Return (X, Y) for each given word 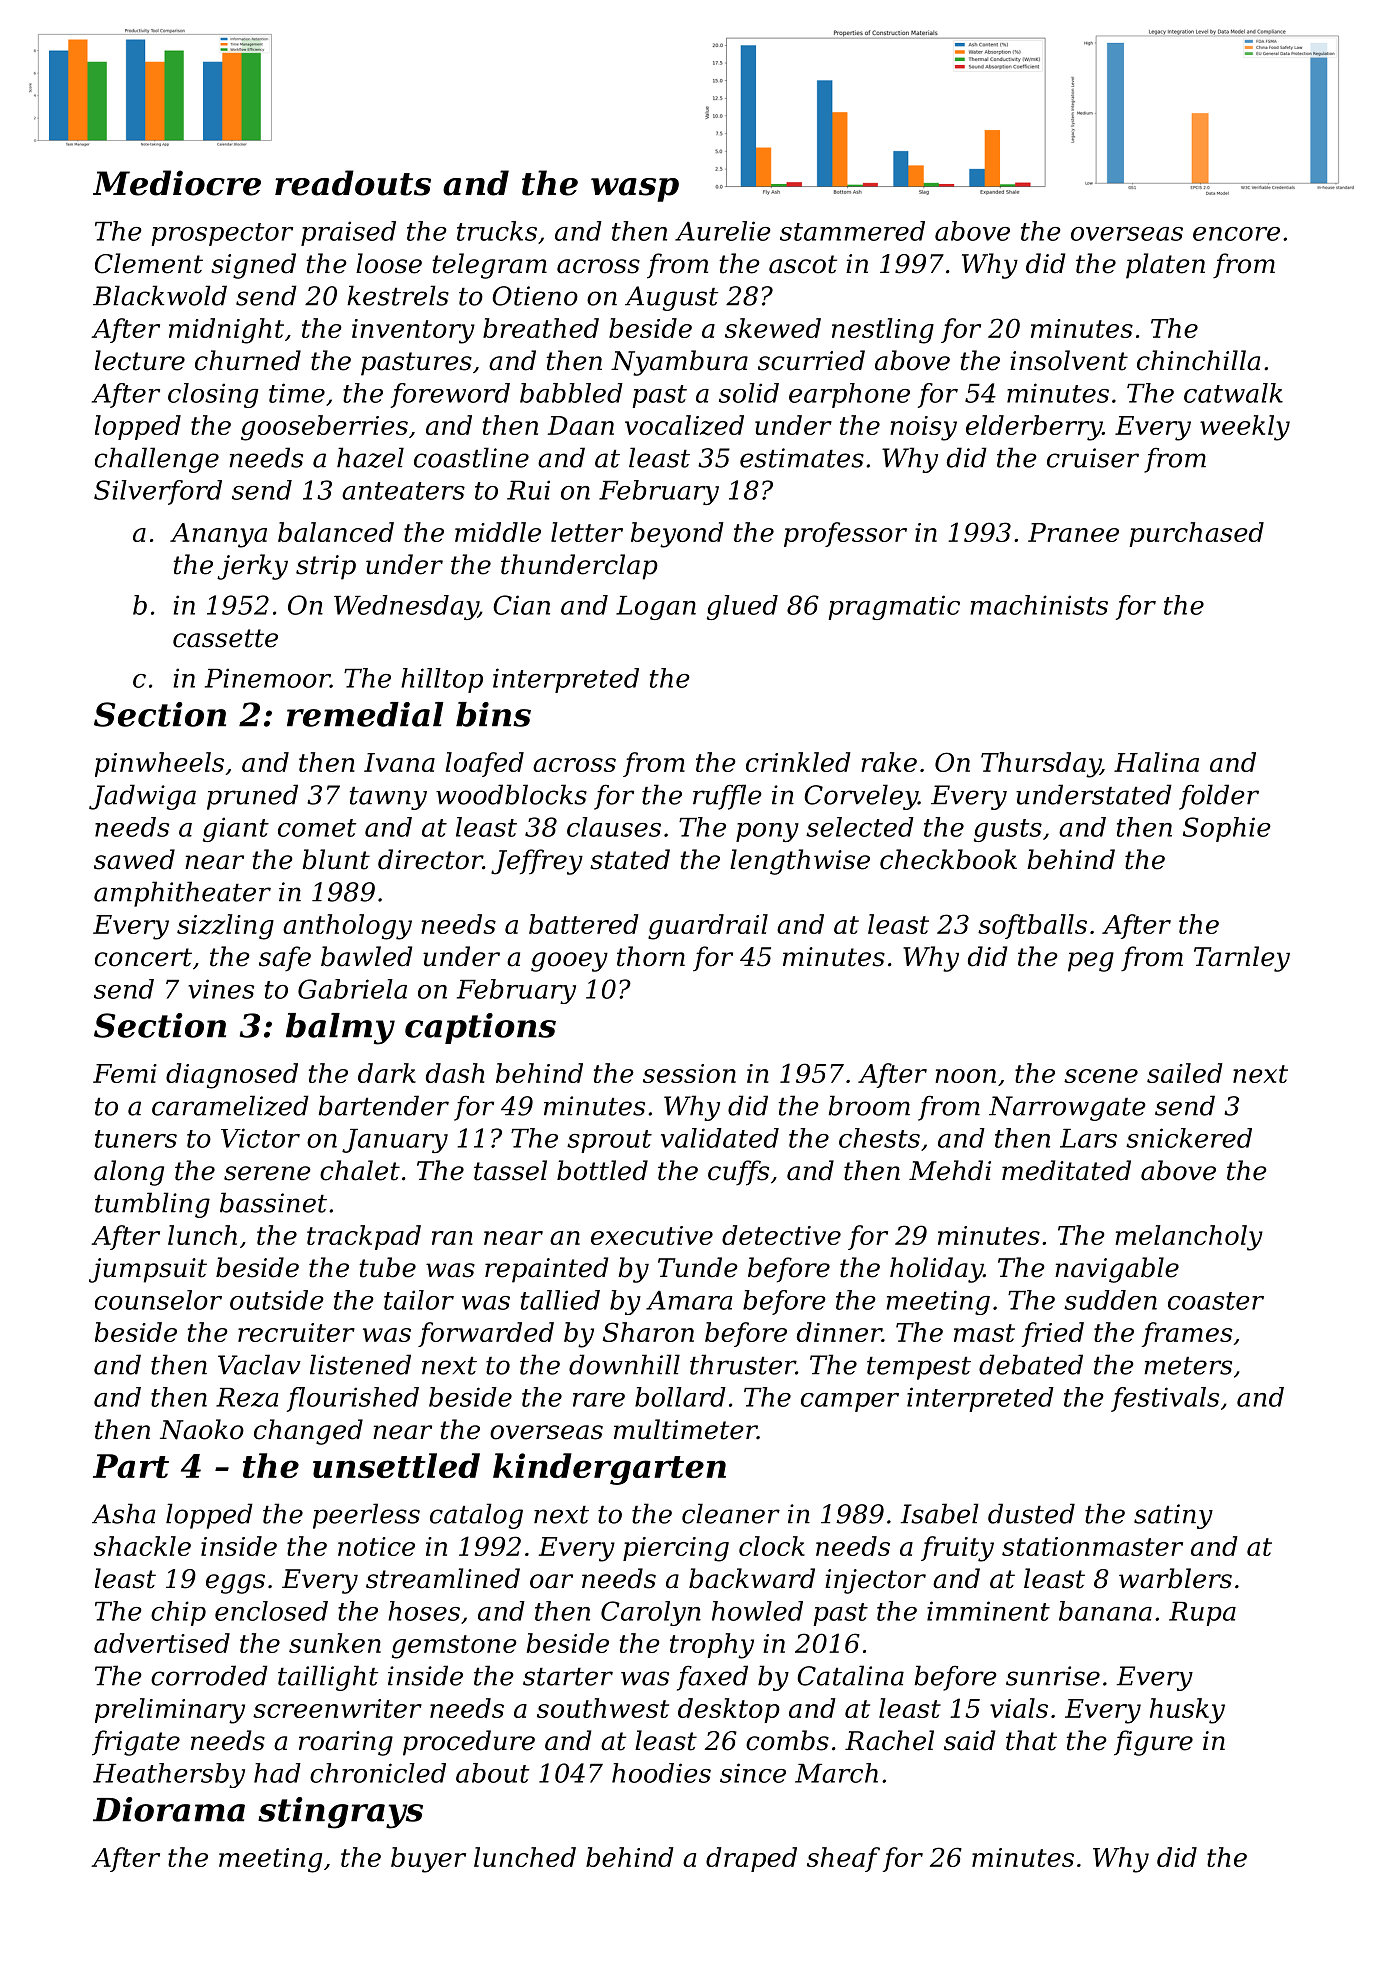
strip (326, 567)
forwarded (486, 1334)
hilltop (442, 680)
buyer (428, 1860)
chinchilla (1198, 360)
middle (498, 532)
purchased (1196, 534)
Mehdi (950, 1170)
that (1031, 1740)
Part (131, 1466)
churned (248, 360)
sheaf (843, 1859)
